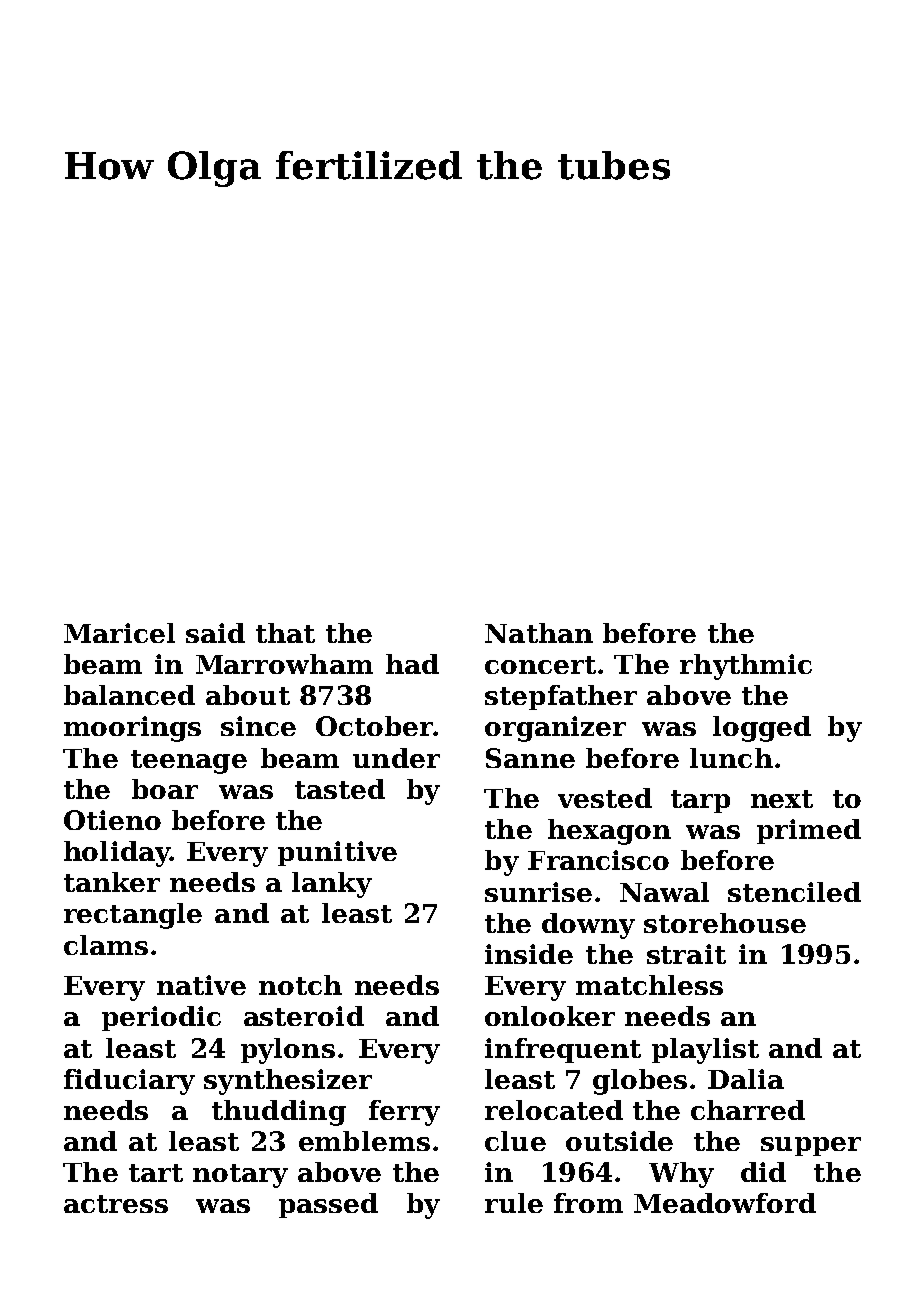  What do you see at coordinates (746, 667) in the screenshot?
I see `rhythmic` at bounding box center [746, 667].
